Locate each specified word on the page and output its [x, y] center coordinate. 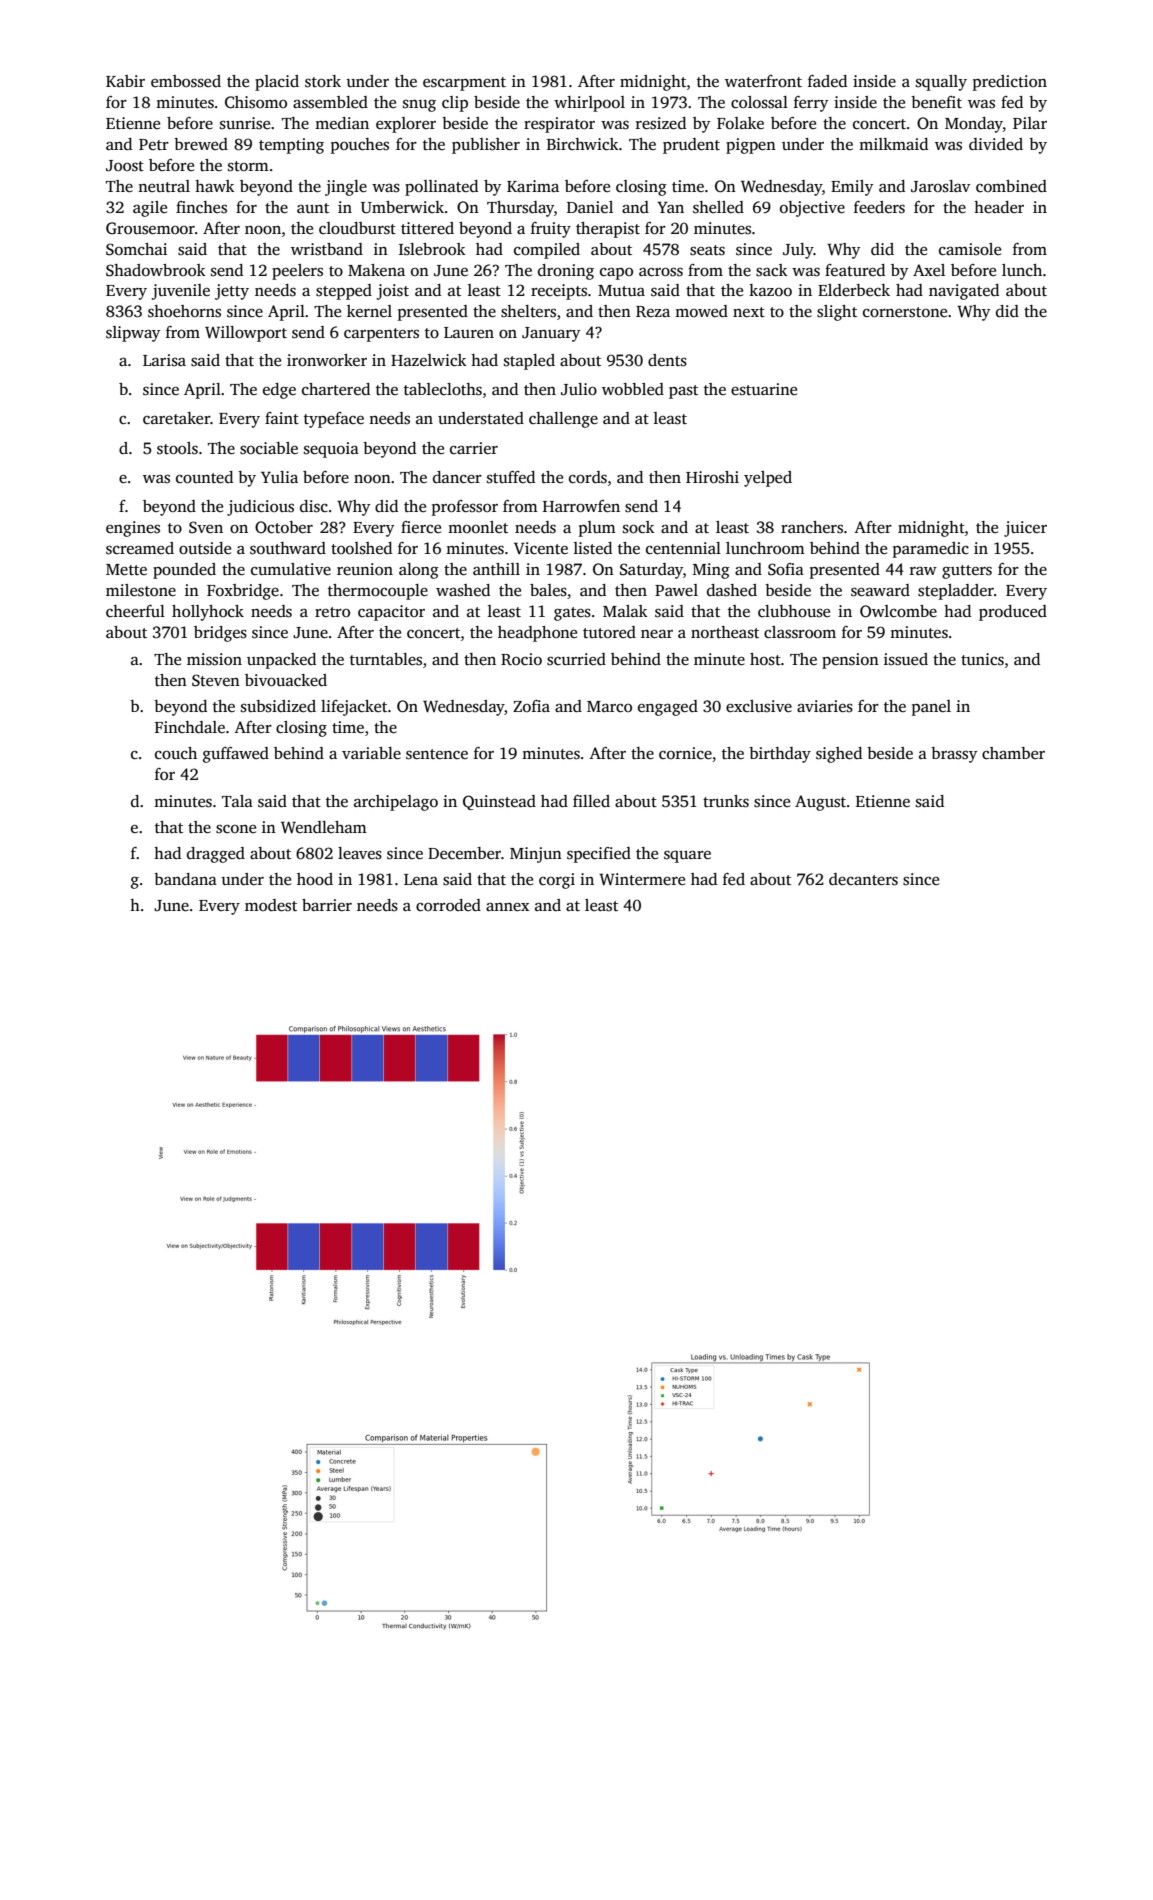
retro [332, 612]
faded [827, 81]
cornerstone [905, 312]
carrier [474, 448]
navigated [964, 292]
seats [707, 250]
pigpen [751, 146]
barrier [327, 905]
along [419, 571]
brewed [201, 144]
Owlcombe [898, 611]
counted [204, 477]
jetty [232, 292]
